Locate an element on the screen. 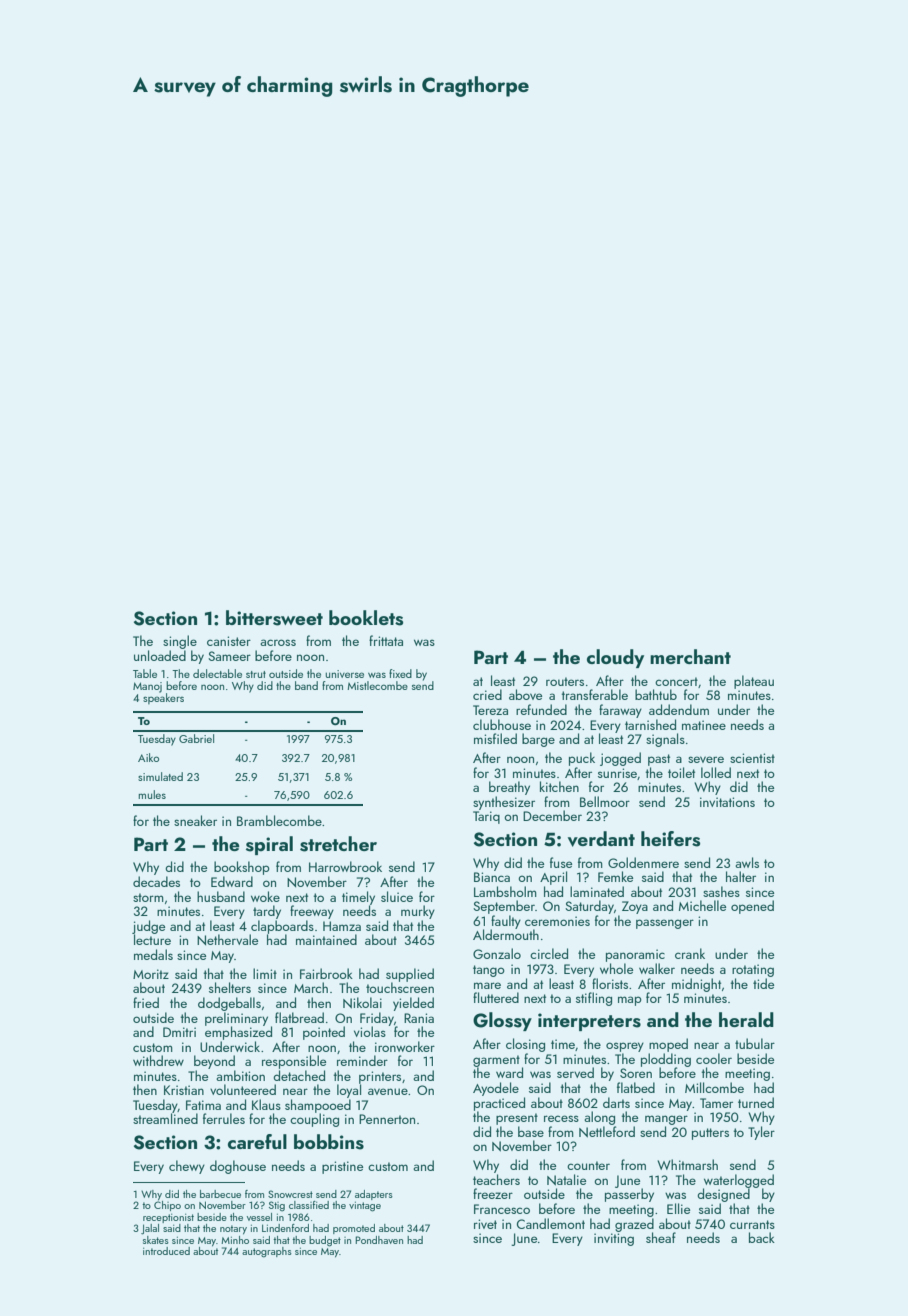 The height and width of the screenshot is (1316, 908). passenger is located at coordinates (665, 924).
